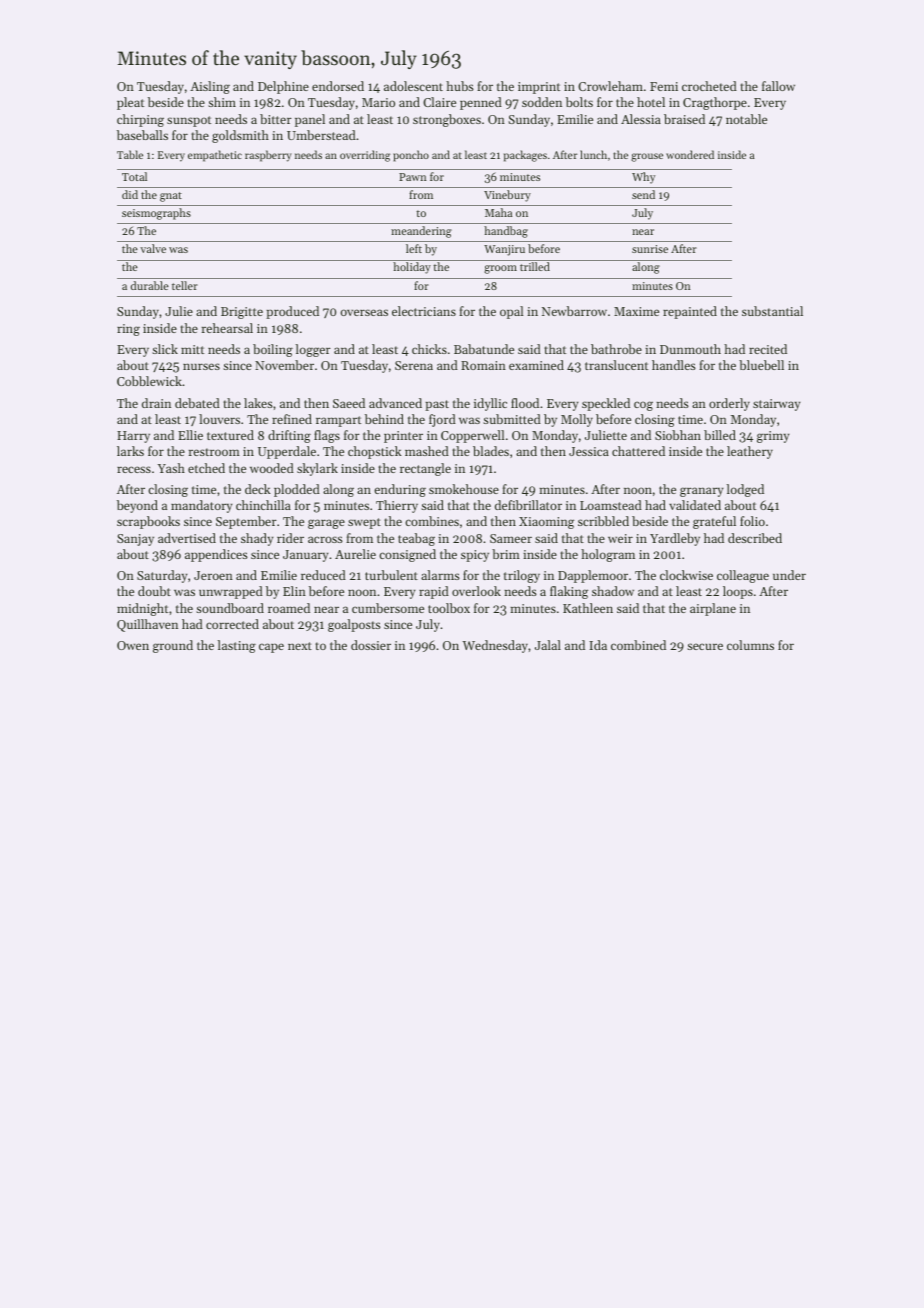  Describe the element at coordinates (397, 506) in the document. I see `Thierry` at that location.
